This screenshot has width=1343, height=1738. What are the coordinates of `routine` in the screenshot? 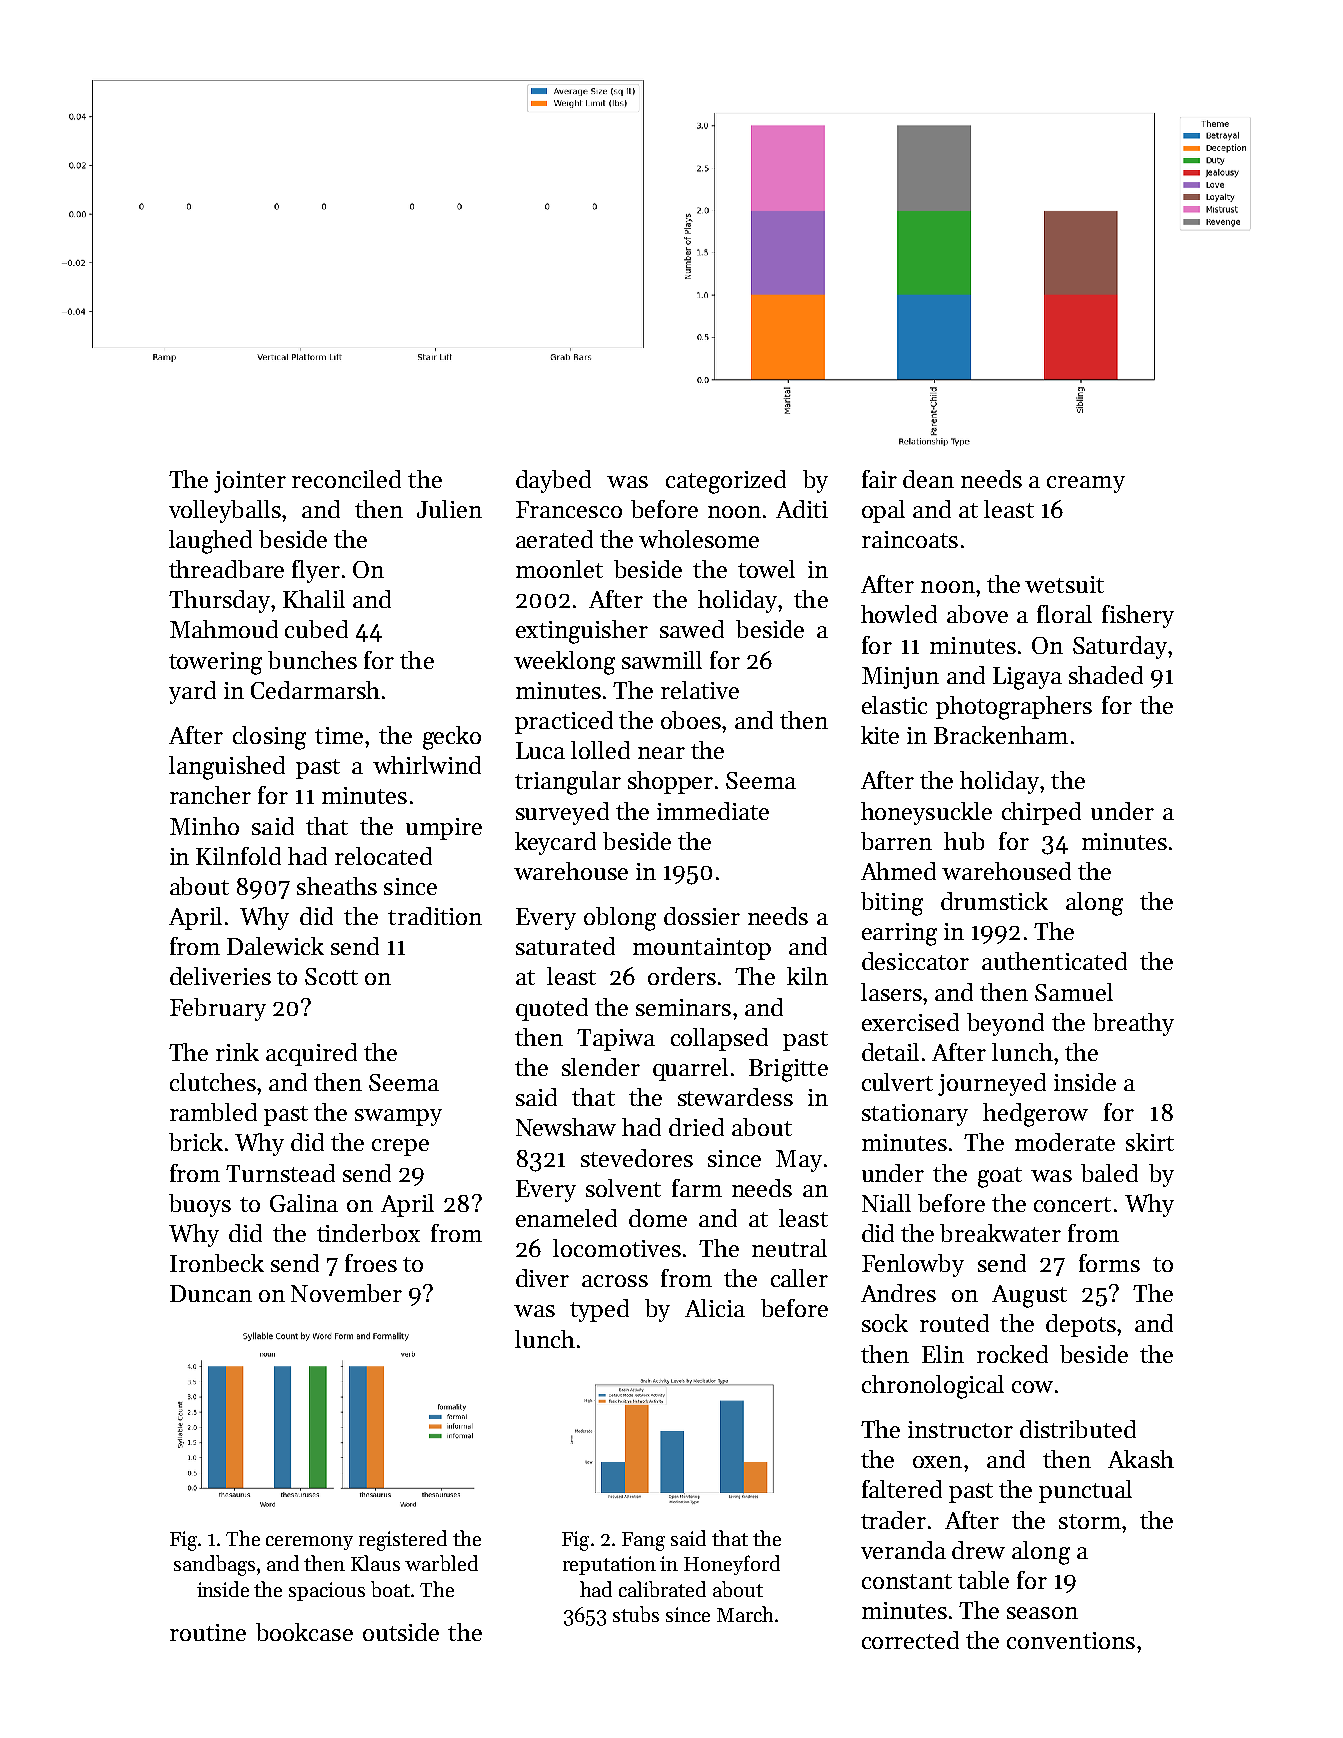 It's located at (208, 1632).
